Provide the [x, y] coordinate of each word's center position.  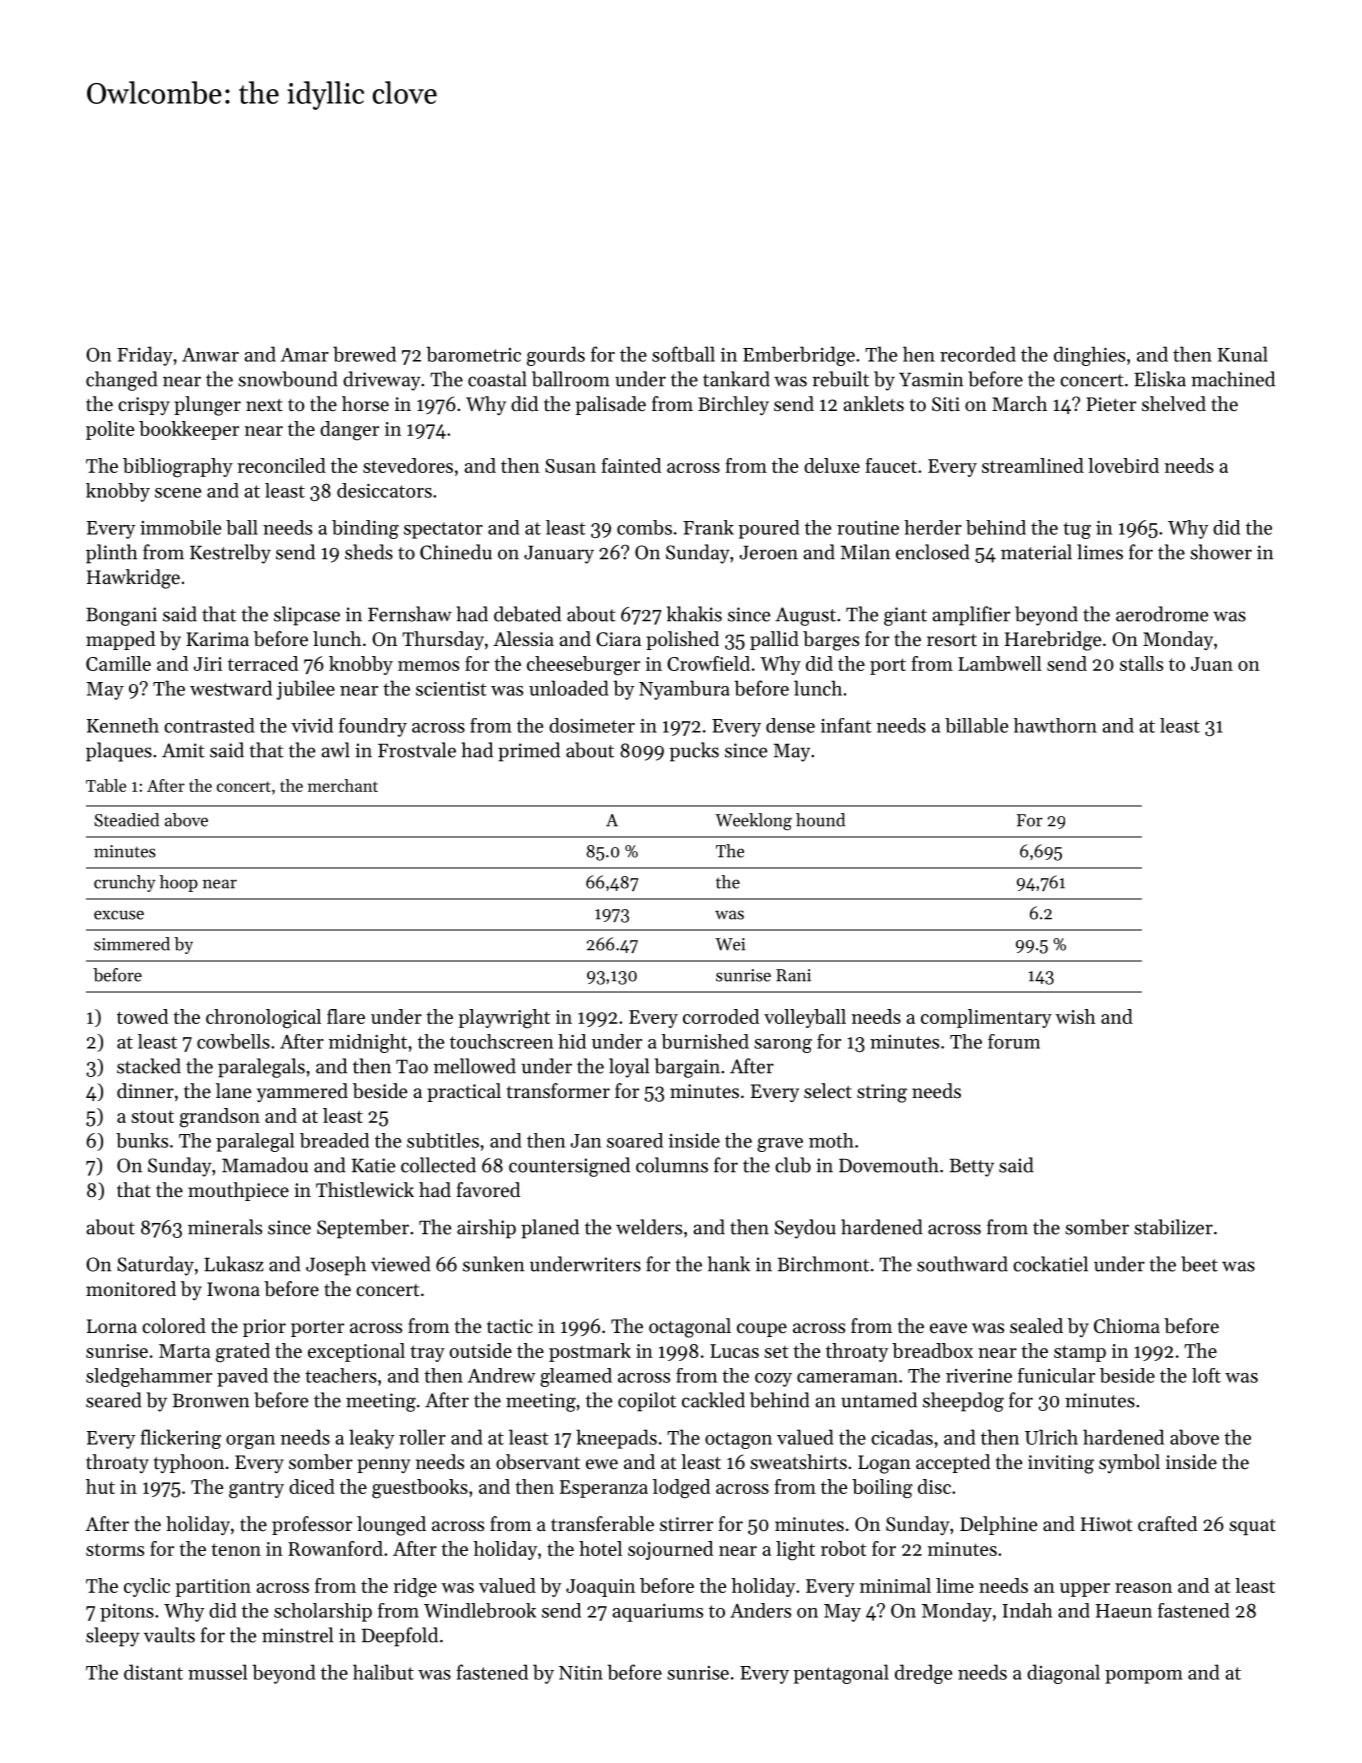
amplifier [971, 616]
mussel [217, 1672]
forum [1014, 1041]
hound [820, 820]
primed [529, 752]
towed [142, 1016]
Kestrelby [230, 554]
